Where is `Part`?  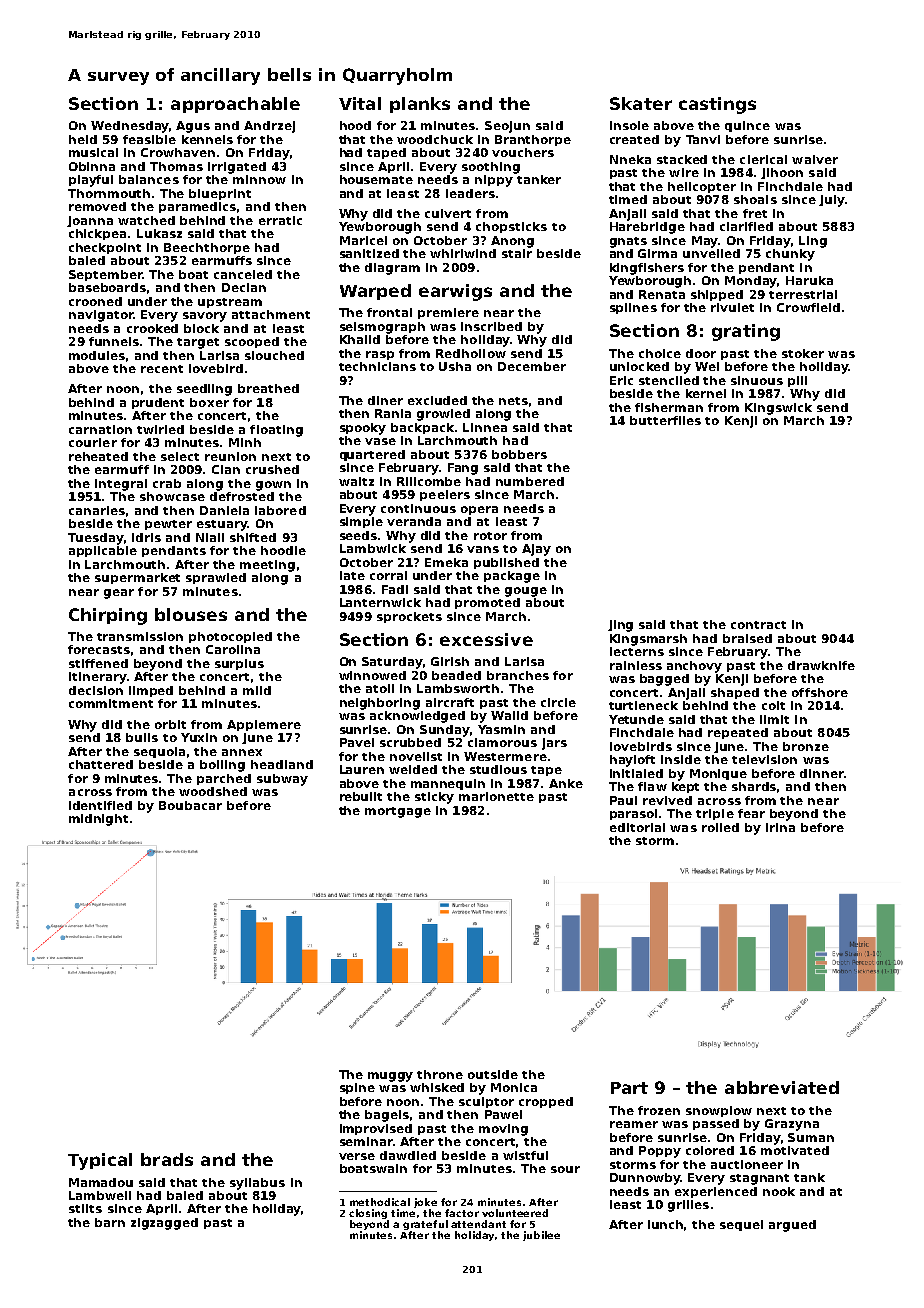
Part is located at coordinates (629, 1088).
